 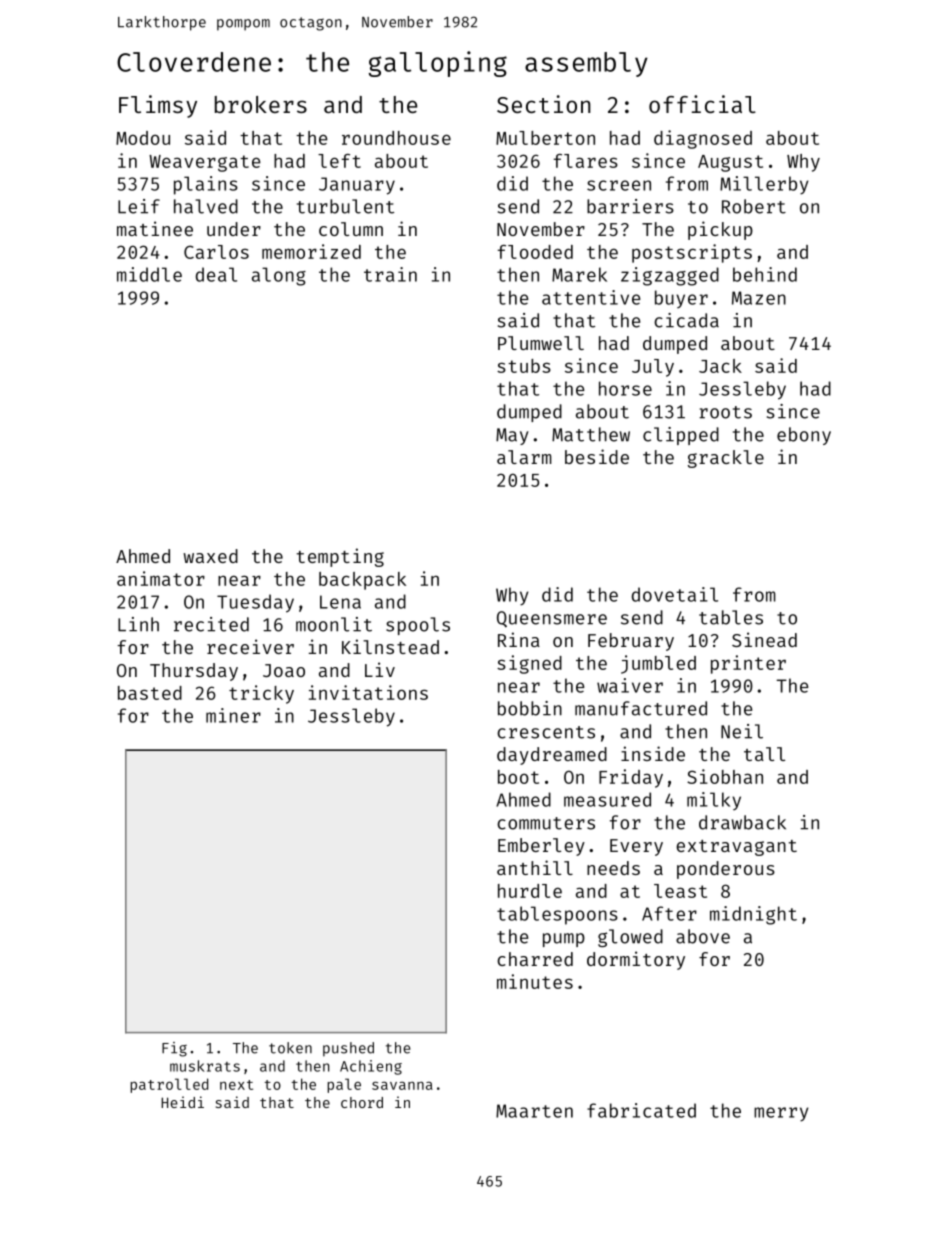 What do you see at coordinates (720, 366) in the page?
I see `Jack` at bounding box center [720, 366].
